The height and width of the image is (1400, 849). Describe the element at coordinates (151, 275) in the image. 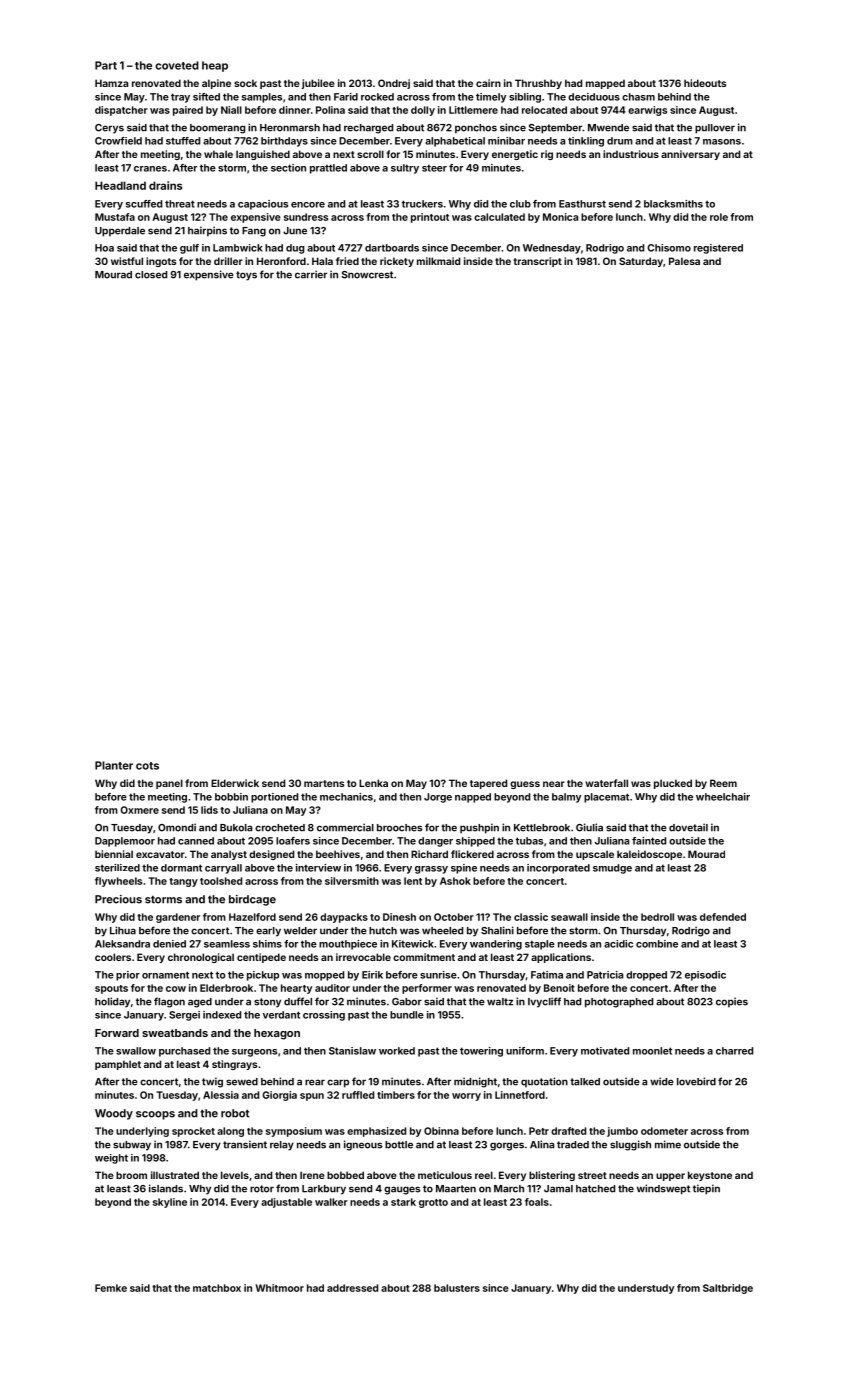

I see `closed` at that location.
